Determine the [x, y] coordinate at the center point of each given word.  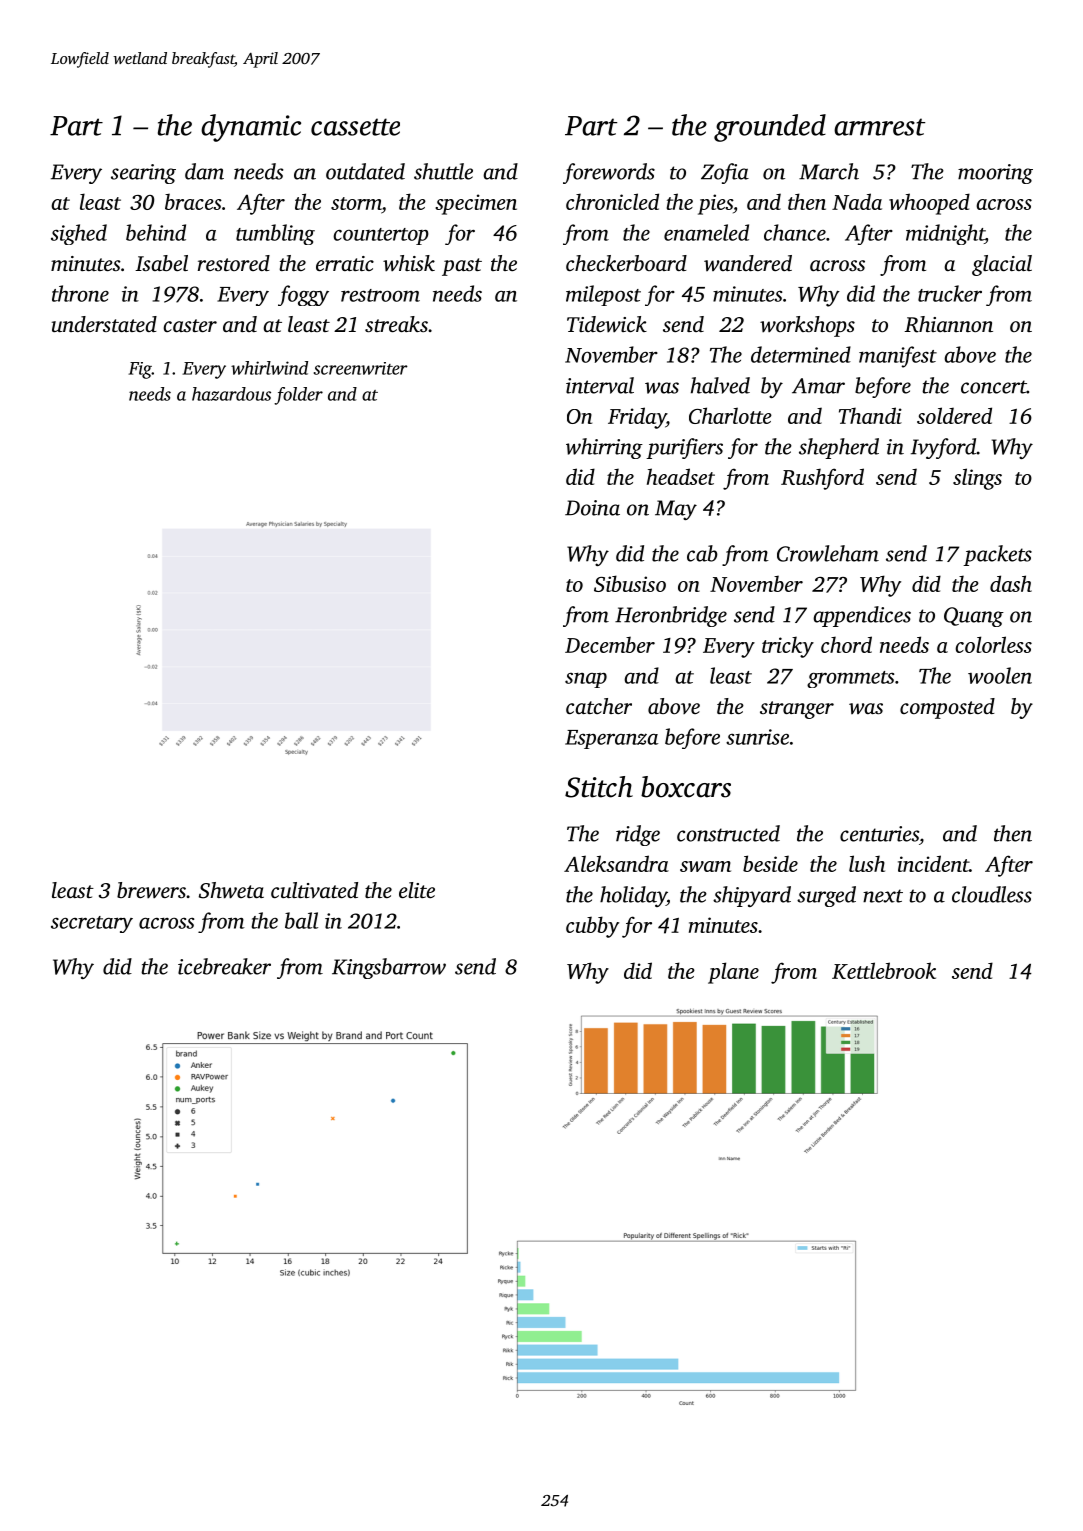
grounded [770, 128]
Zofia [725, 173]
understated [104, 324]
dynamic [251, 128]
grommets [850, 679]
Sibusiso [630, 583]
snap [586, 680]
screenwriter [361, 368]
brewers [151, 890]
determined [801, 354]
